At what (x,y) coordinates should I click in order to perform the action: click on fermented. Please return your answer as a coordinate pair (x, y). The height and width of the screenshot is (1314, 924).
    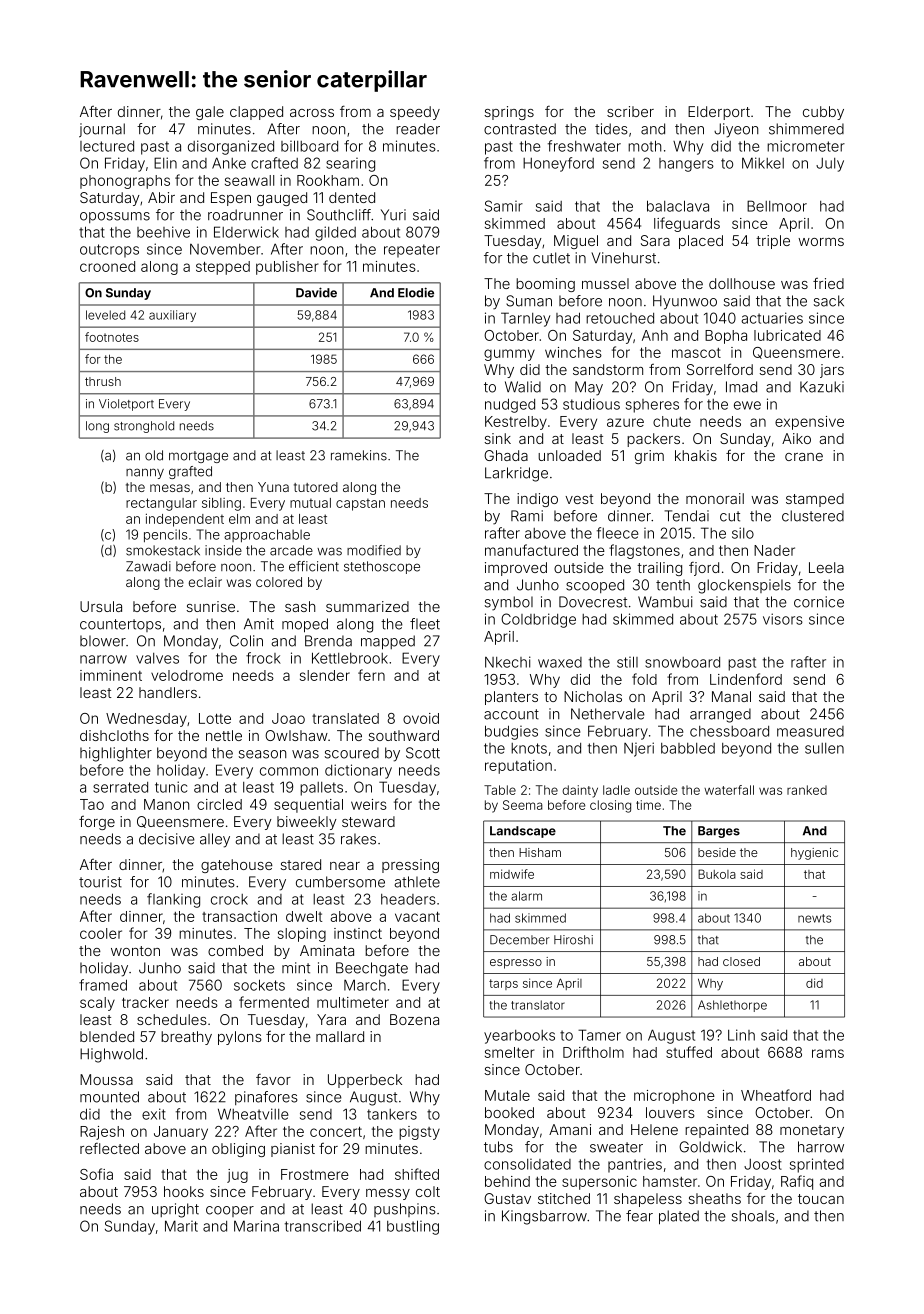
    Looking at the image, I should click on (274, 1002).
